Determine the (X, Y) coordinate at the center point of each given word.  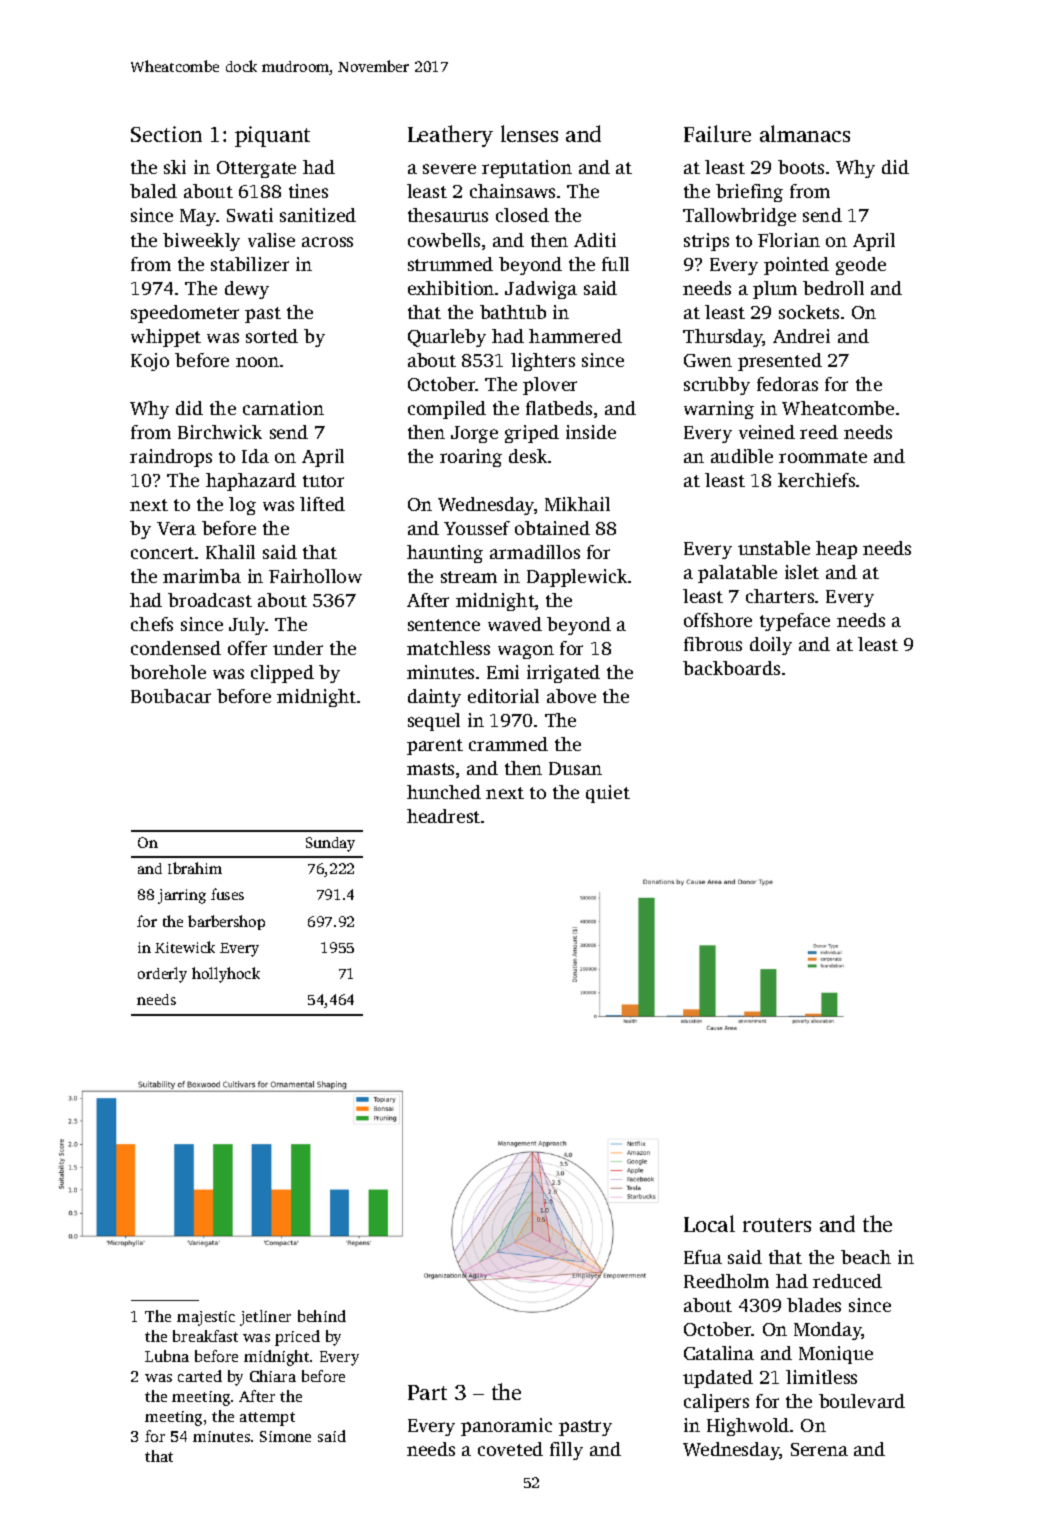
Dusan (575, 768)
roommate (823, 457)
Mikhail (577, 504)
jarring (182, 896)
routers (777, 1225)
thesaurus (448, 215)
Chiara (273, 1376)
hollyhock (226, 975)
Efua (703, 1257)
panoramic (506, 1427)
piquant (272, 136)
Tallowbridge (739, 217)
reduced (847, 1281)
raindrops (171, 458)
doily (771, 646)
